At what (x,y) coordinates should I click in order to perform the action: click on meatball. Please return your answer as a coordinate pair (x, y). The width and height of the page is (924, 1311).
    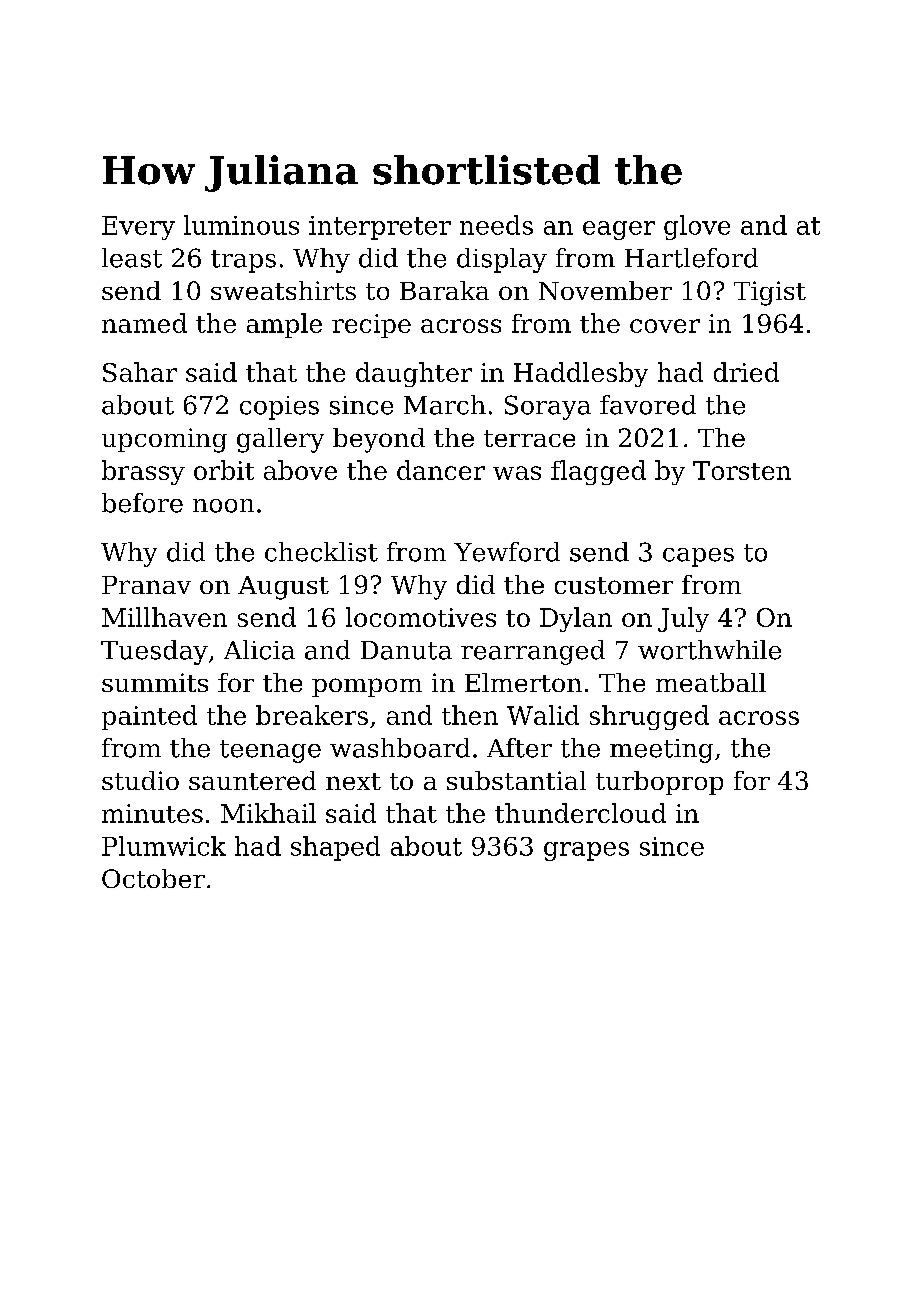
    Looking at the image, I should click on (711, 682).
